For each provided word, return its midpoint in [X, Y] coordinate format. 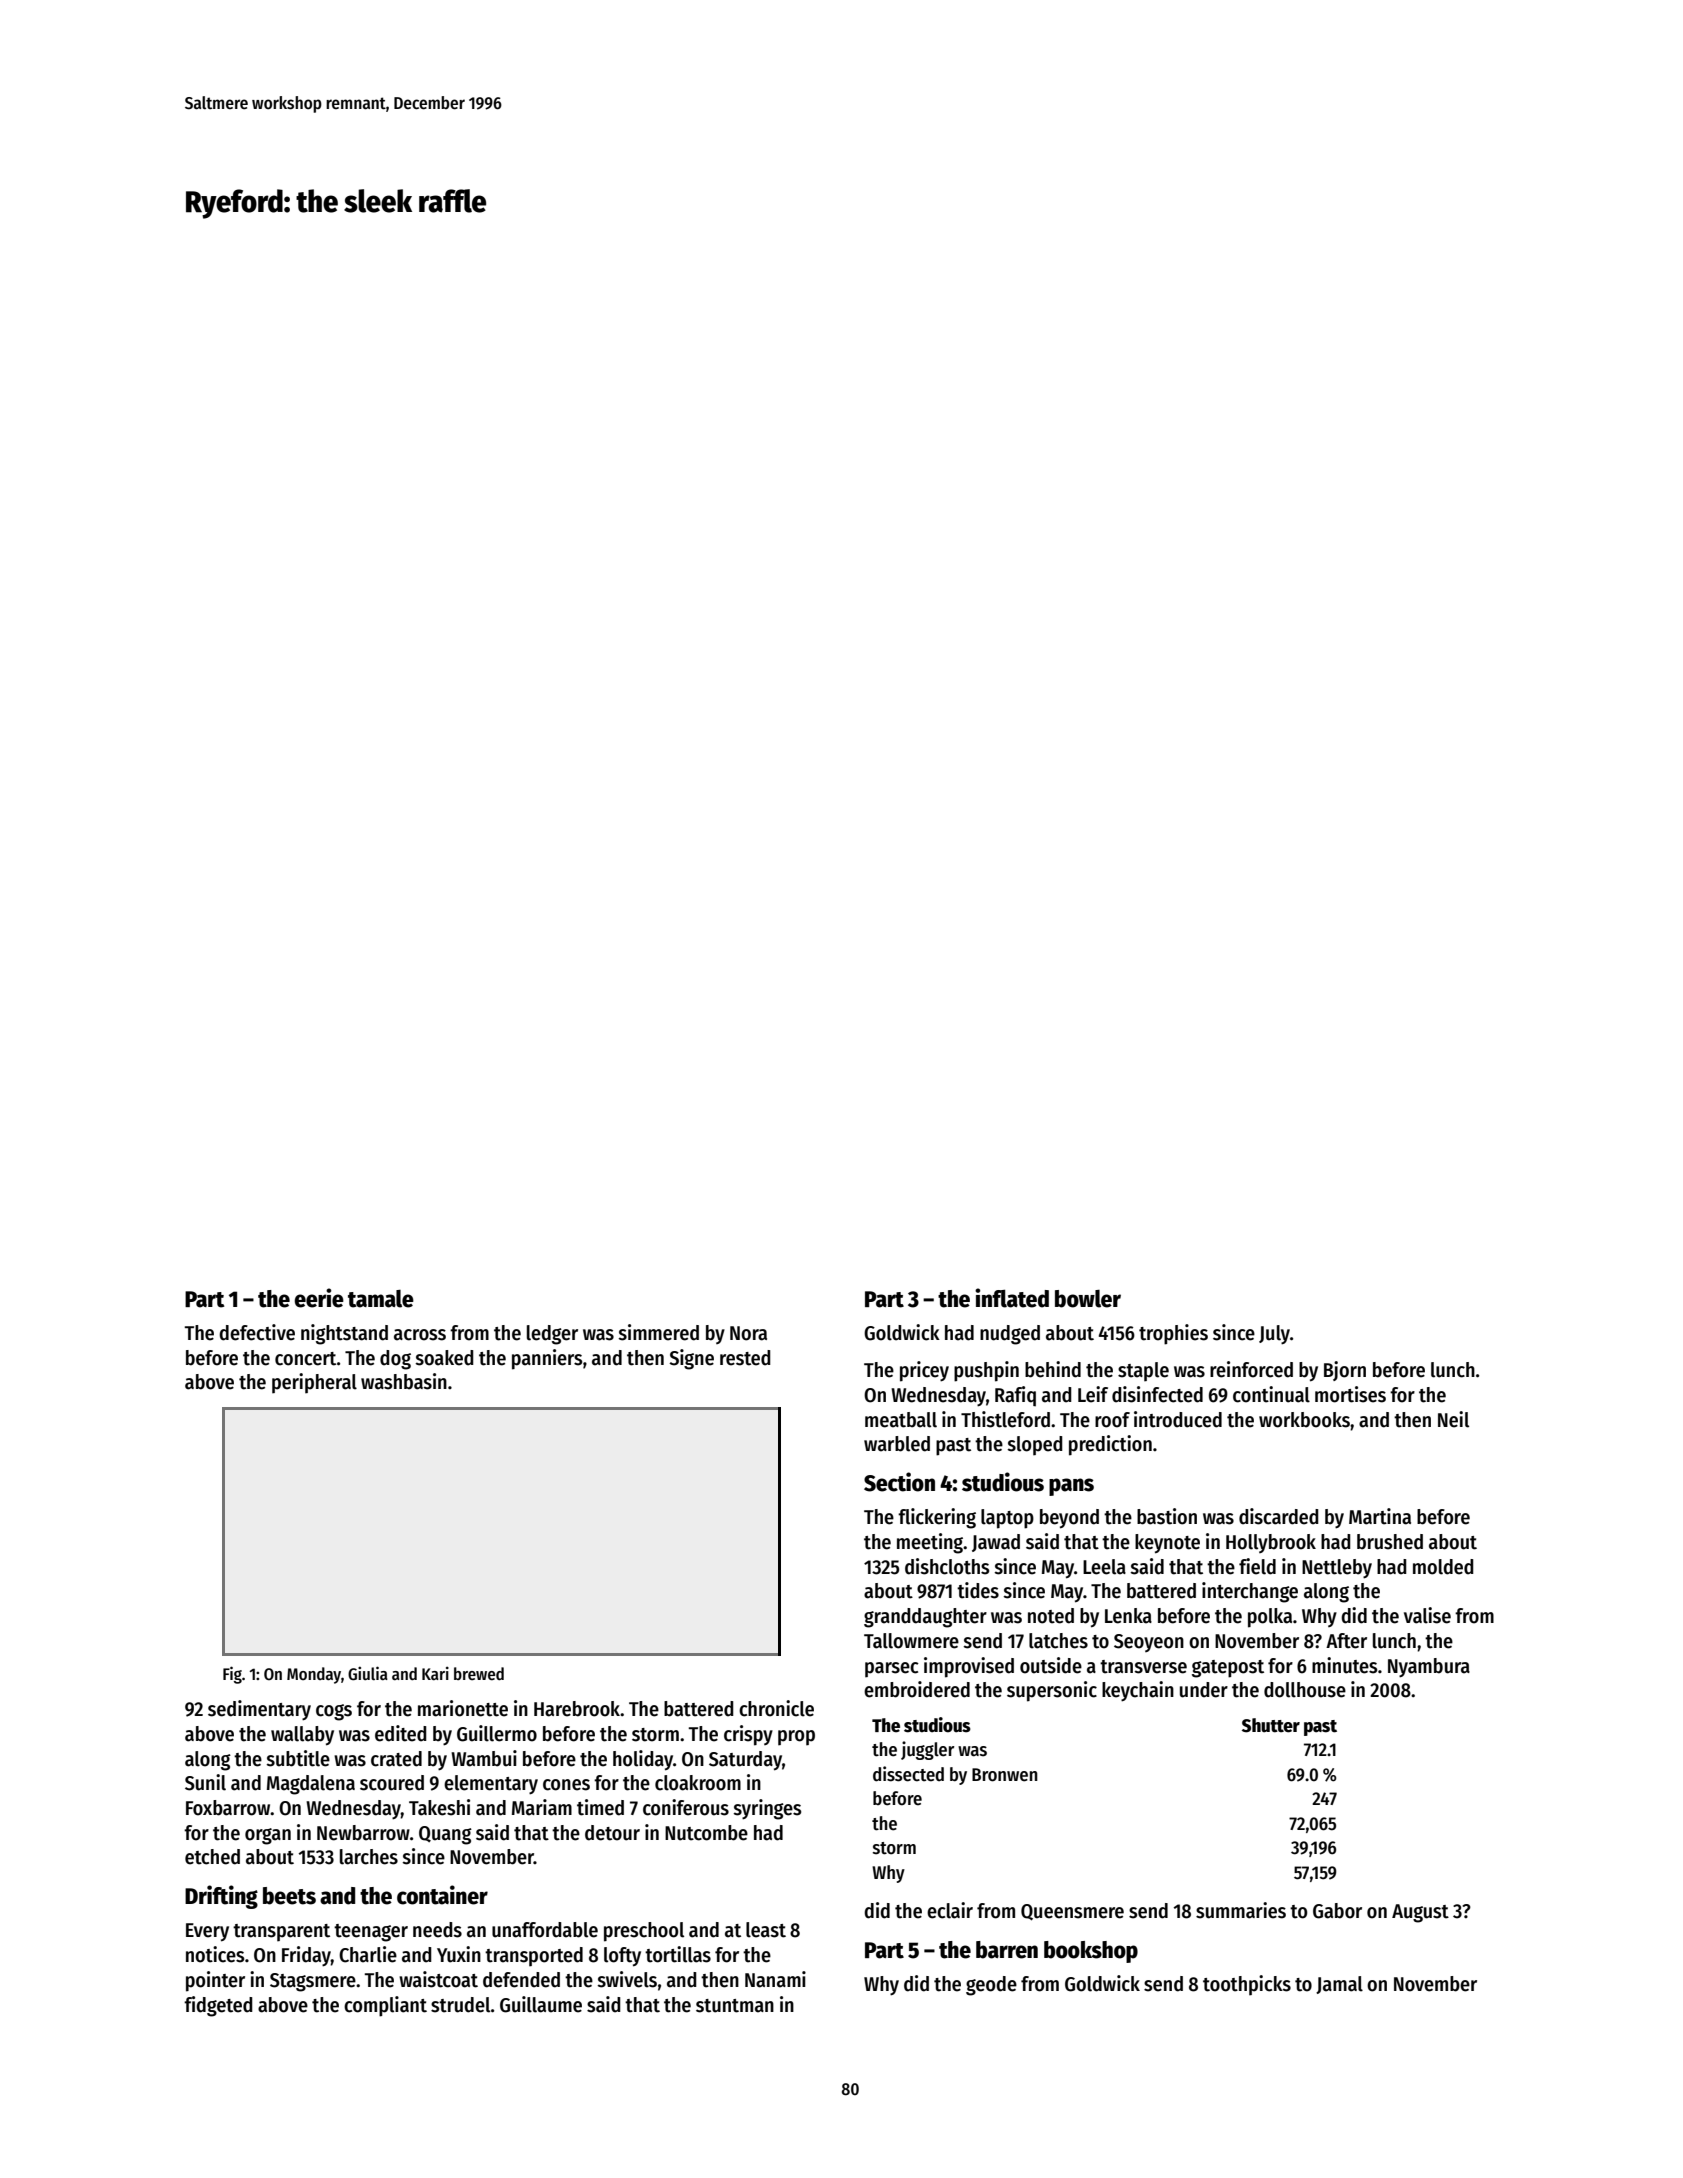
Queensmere [1072, 1912]
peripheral [314, 1383]
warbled [897, 1444]
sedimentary [259, 1710]
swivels [627, 1979]
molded [1443, 1567]
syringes [767, 1809]
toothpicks [1247, 1985]
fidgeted [218, 2006]
